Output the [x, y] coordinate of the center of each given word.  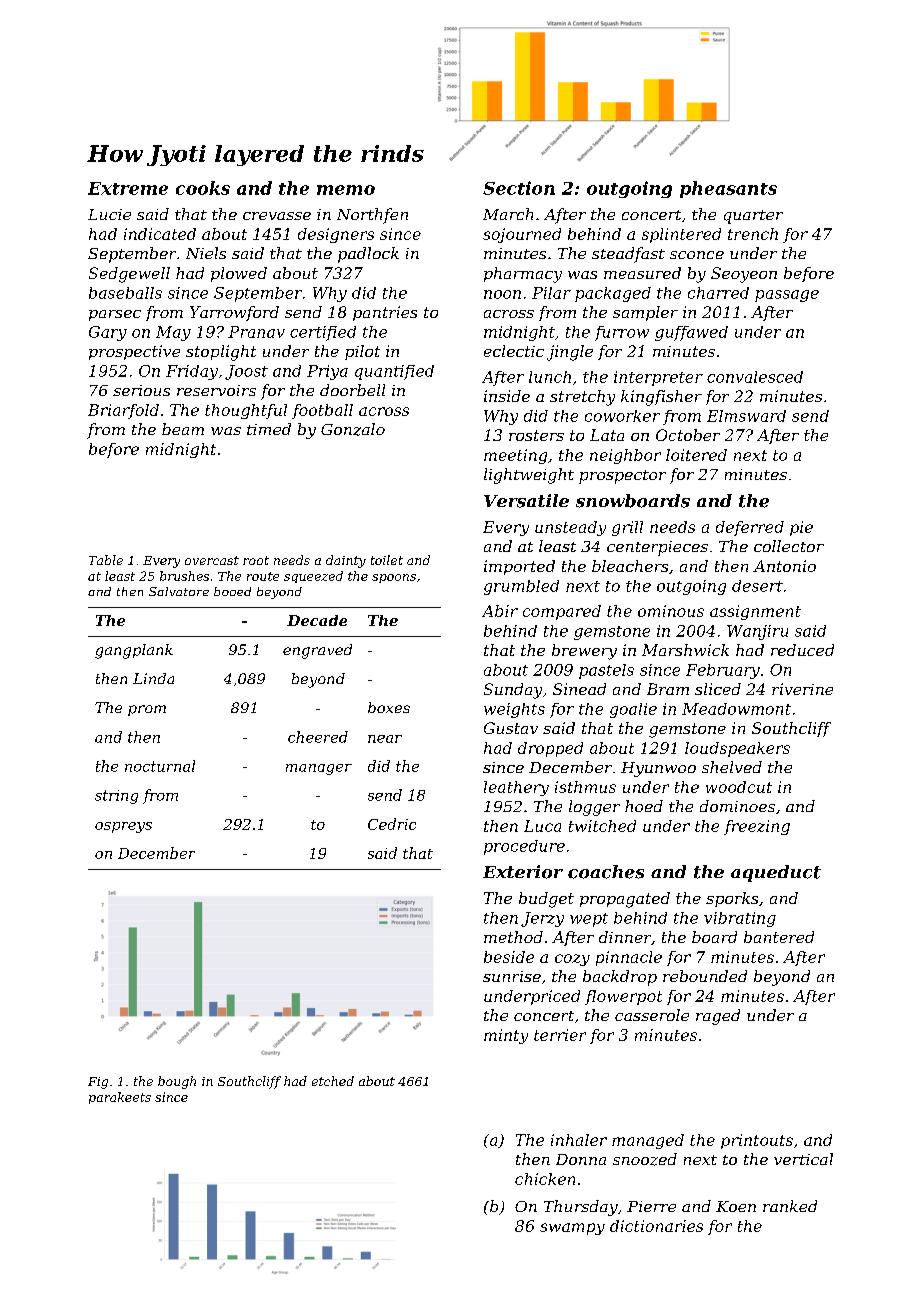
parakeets [120, 1098]
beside [509, 957]
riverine [802, 689]
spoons [394, 578]
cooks [203, 188]
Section [519, 188]
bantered [779, 937]
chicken [545, 1179]
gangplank [134, 651]
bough [177, 1082]
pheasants [728, 189]
